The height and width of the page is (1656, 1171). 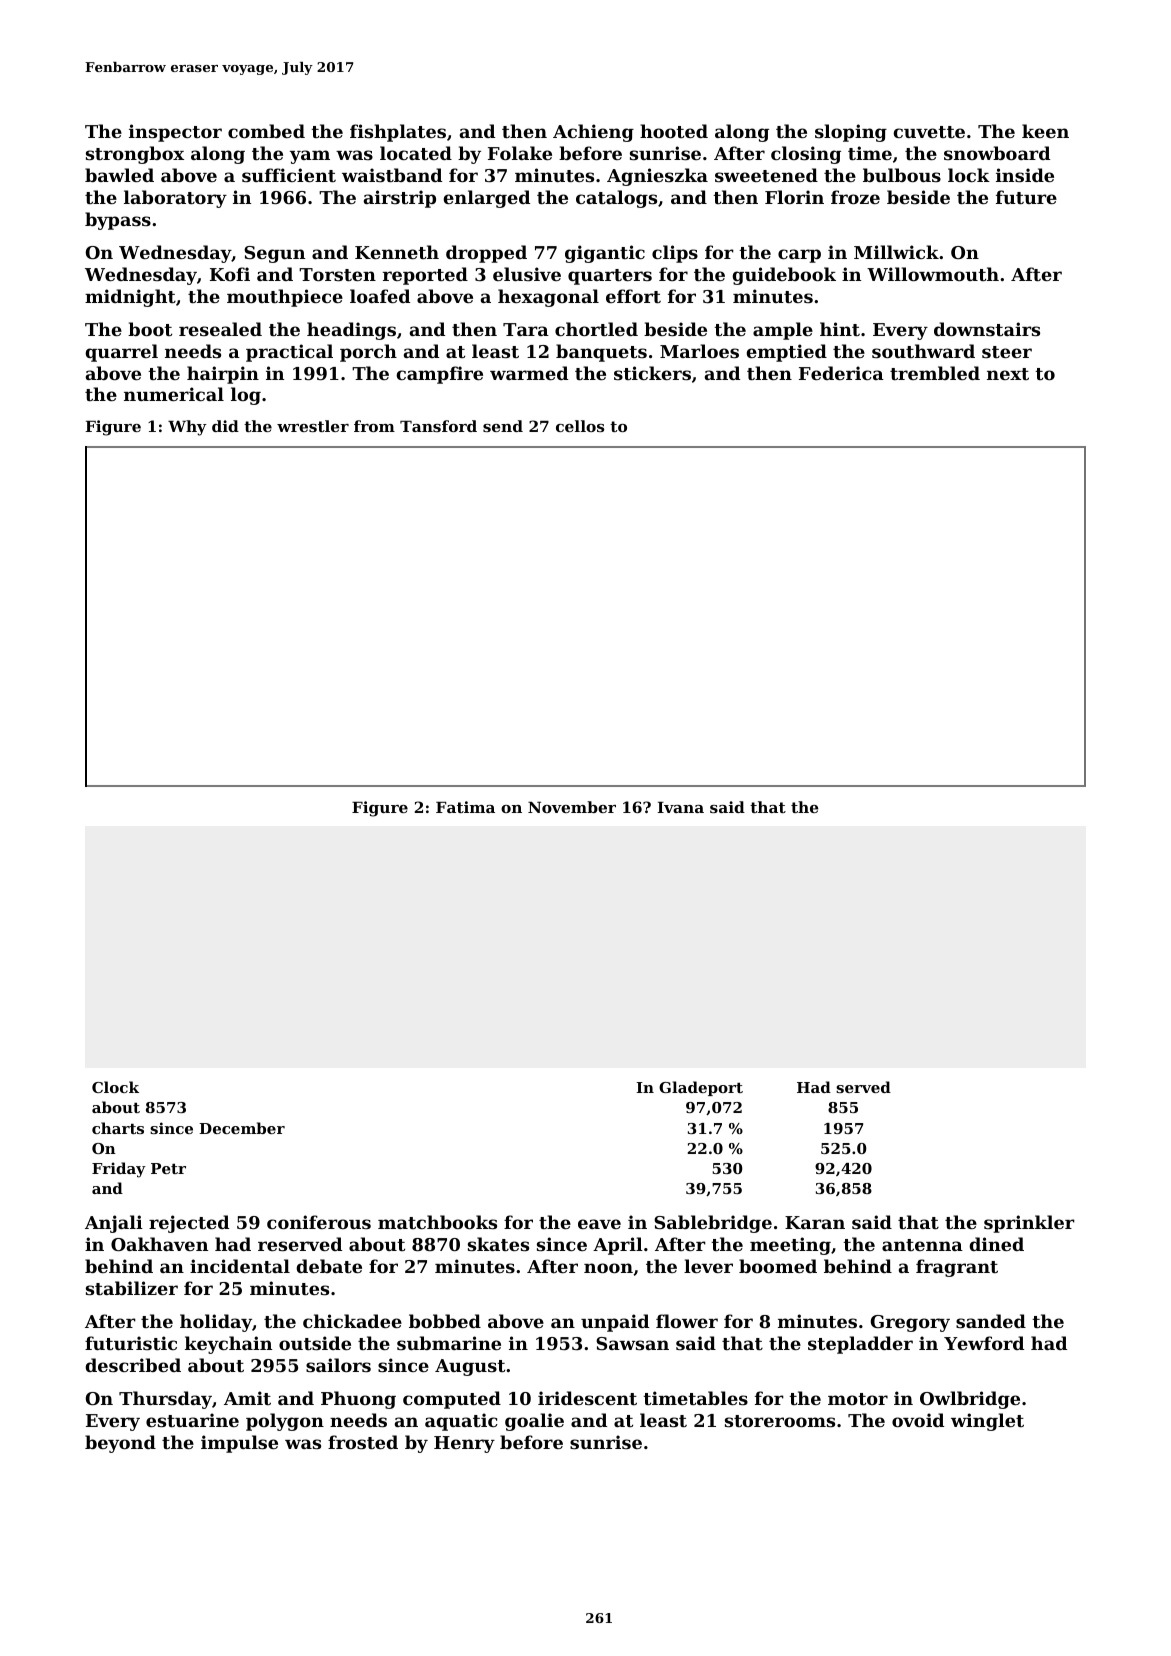 I want to click on Ivana, so click(x=680, y=807).
